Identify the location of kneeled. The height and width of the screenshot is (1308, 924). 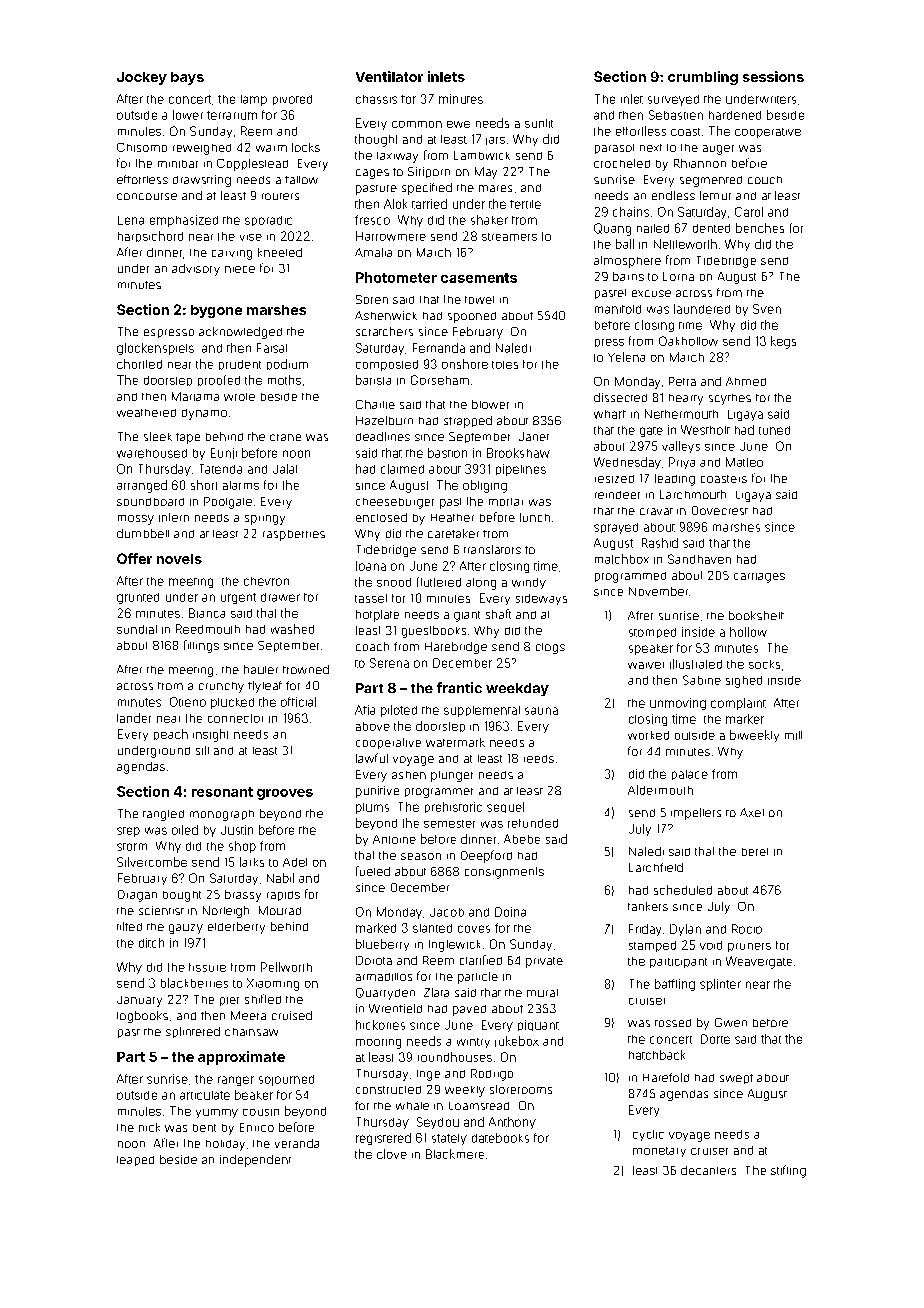
(280, 252).
